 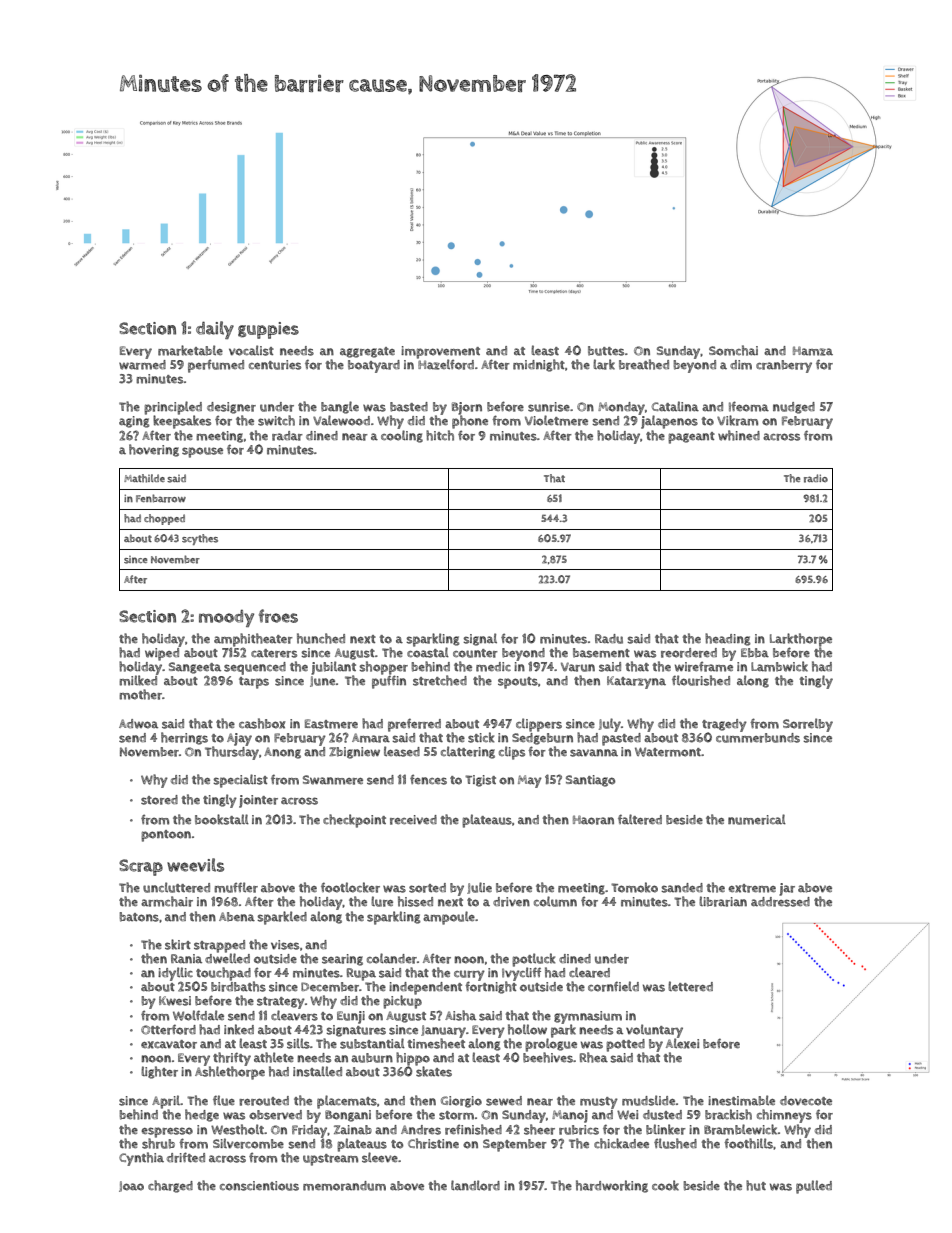 What do you see at coordinates (216, 366) in the page?
I see `perfumed` at bounding box center [216, 366].
